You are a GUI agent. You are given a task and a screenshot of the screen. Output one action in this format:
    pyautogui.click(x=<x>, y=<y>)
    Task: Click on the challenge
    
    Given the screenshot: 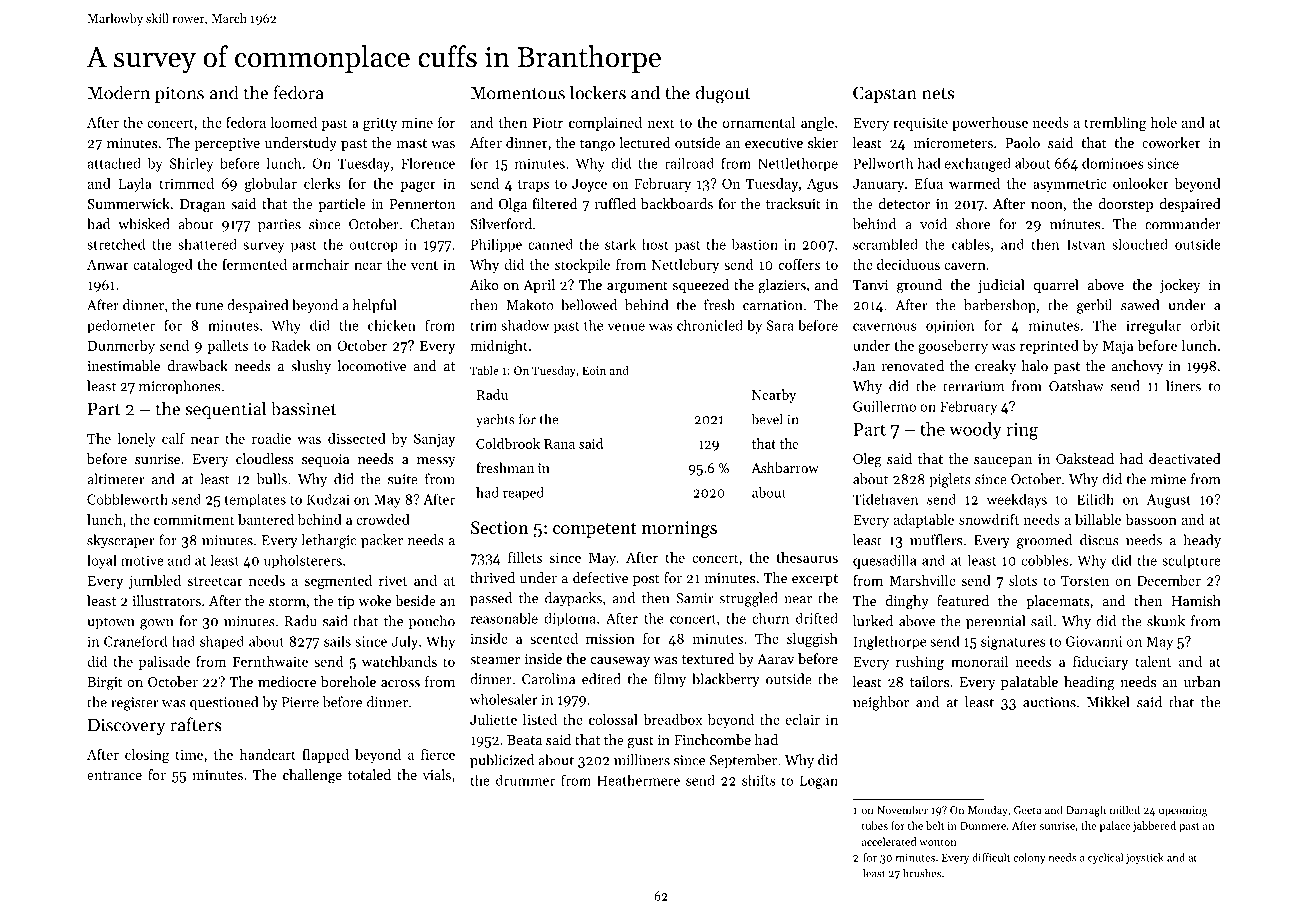 What is the action you would take?
    pyautogui.click(x=312, y=776)
